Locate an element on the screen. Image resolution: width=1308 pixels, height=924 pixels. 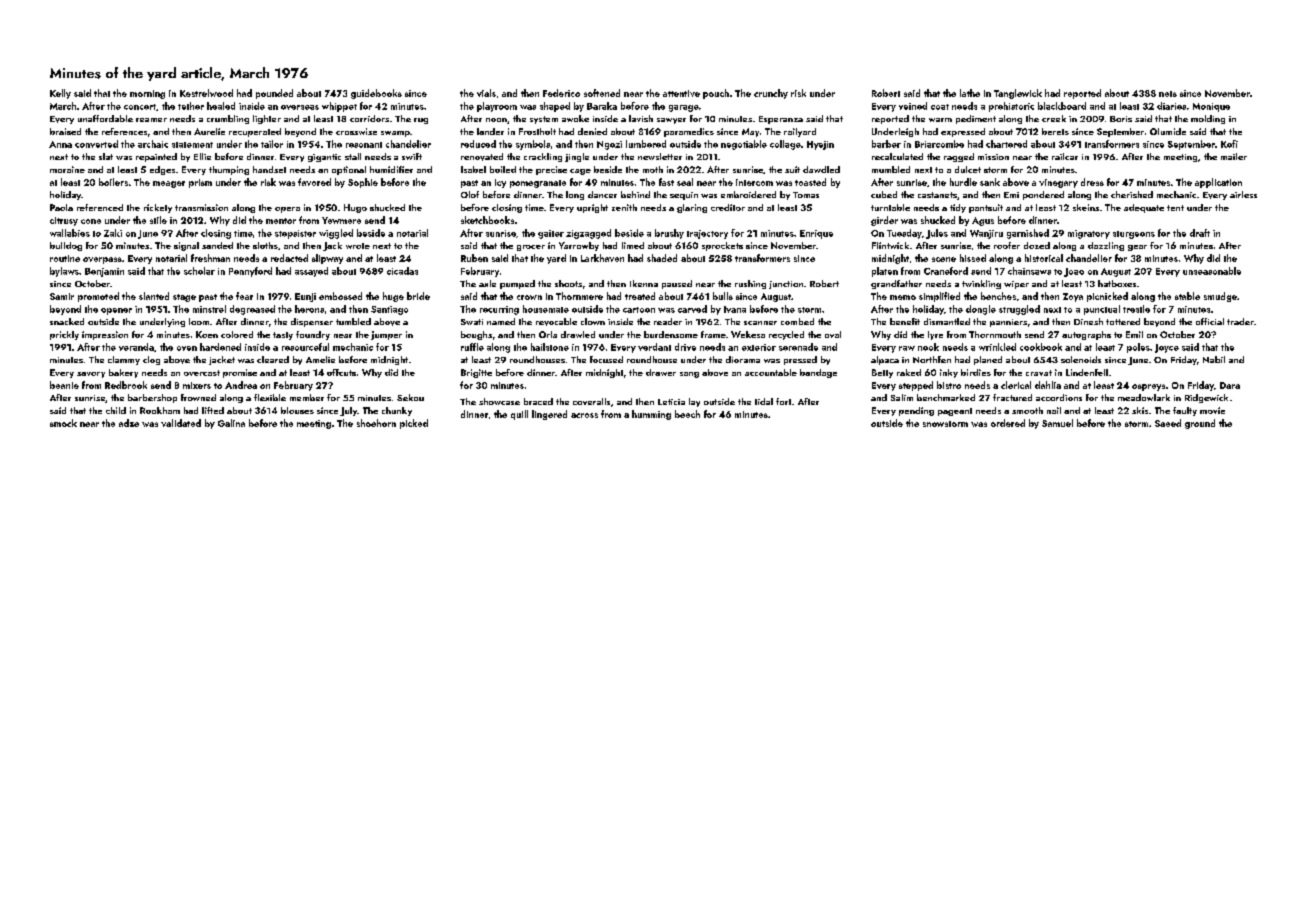
diaries is located at coordinates (1171, 106).
